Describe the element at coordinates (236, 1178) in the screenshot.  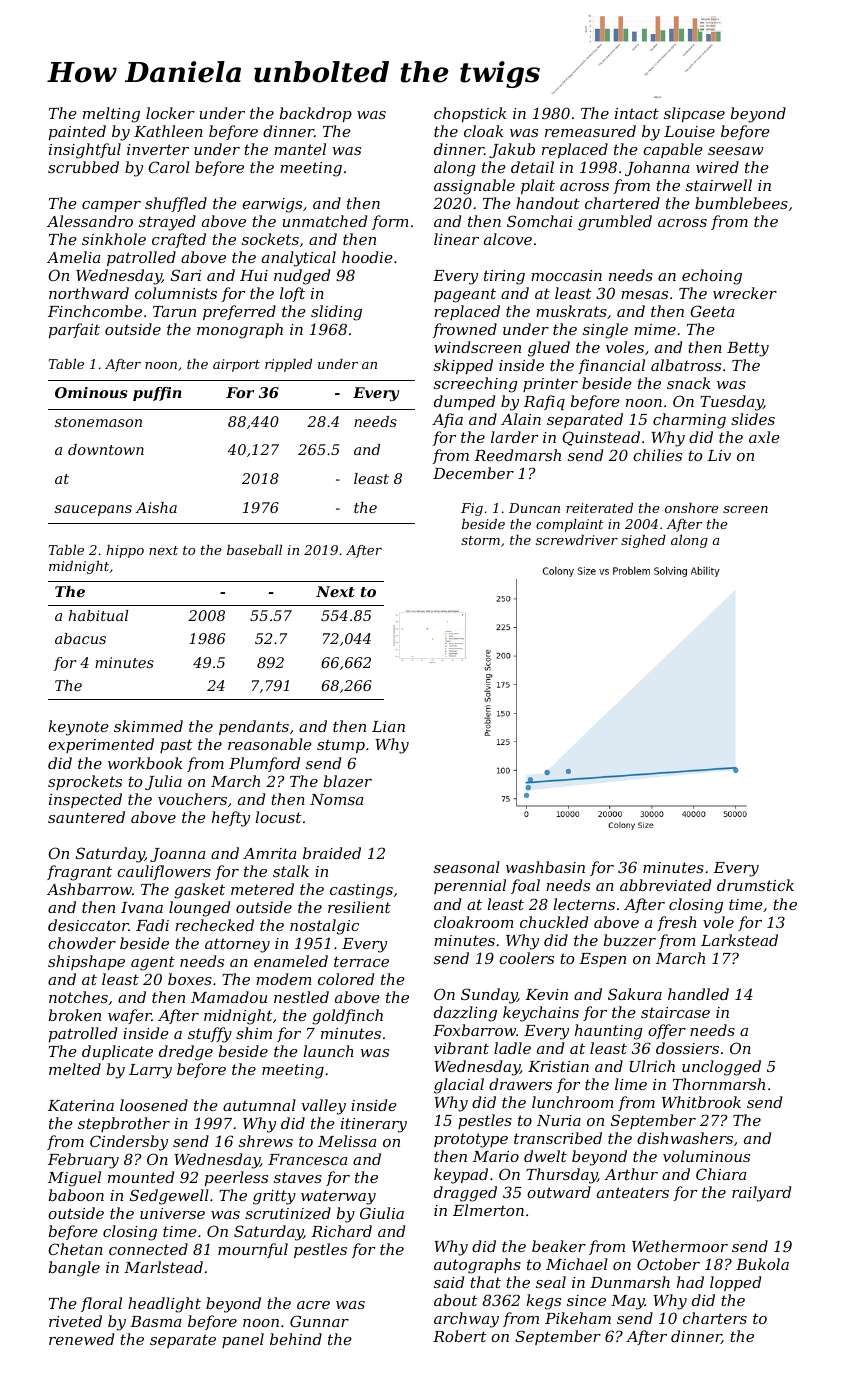
I see `peerless` at that location.
